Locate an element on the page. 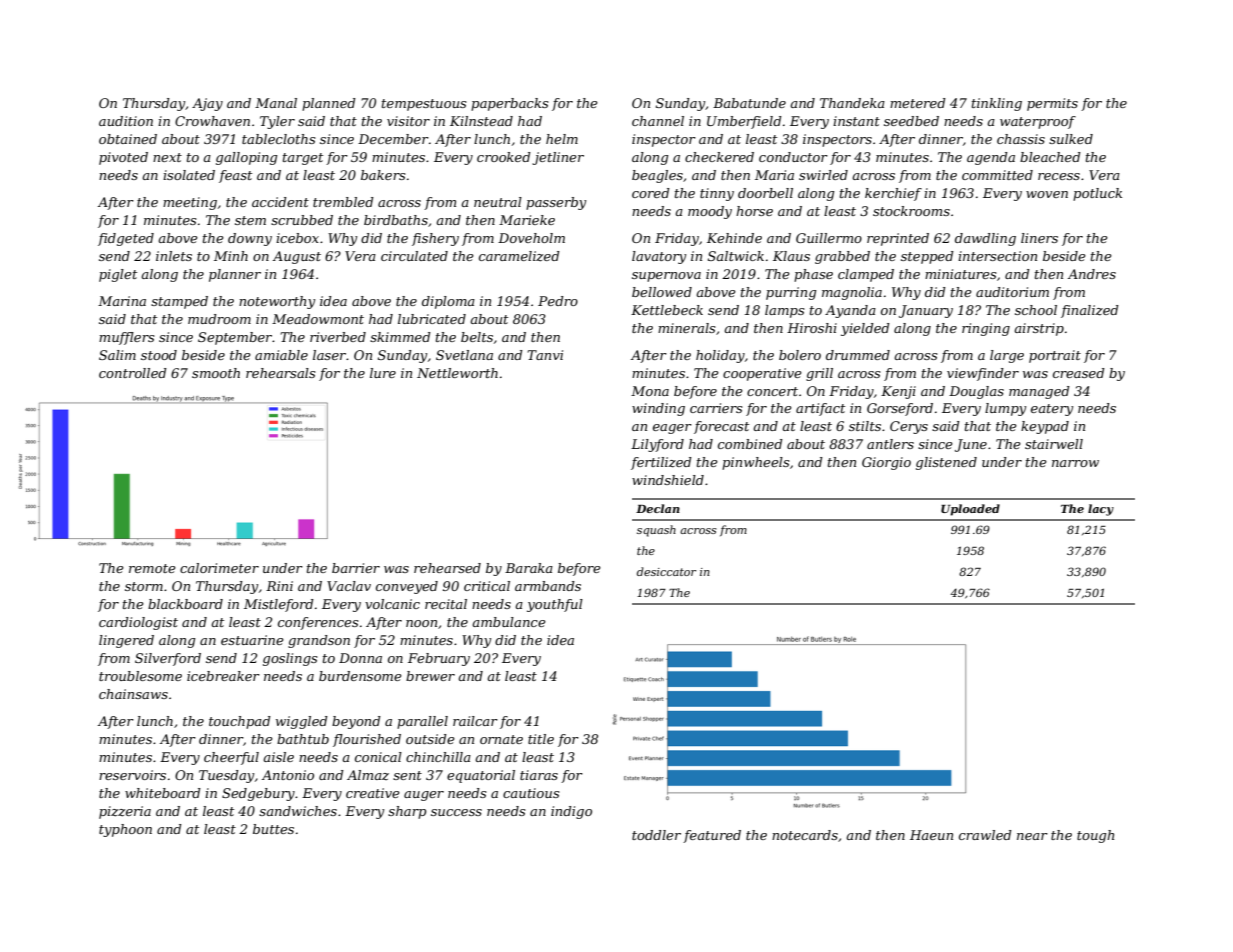 The image size is (1233, 952). buttes is located at coordinates (273, 829).
